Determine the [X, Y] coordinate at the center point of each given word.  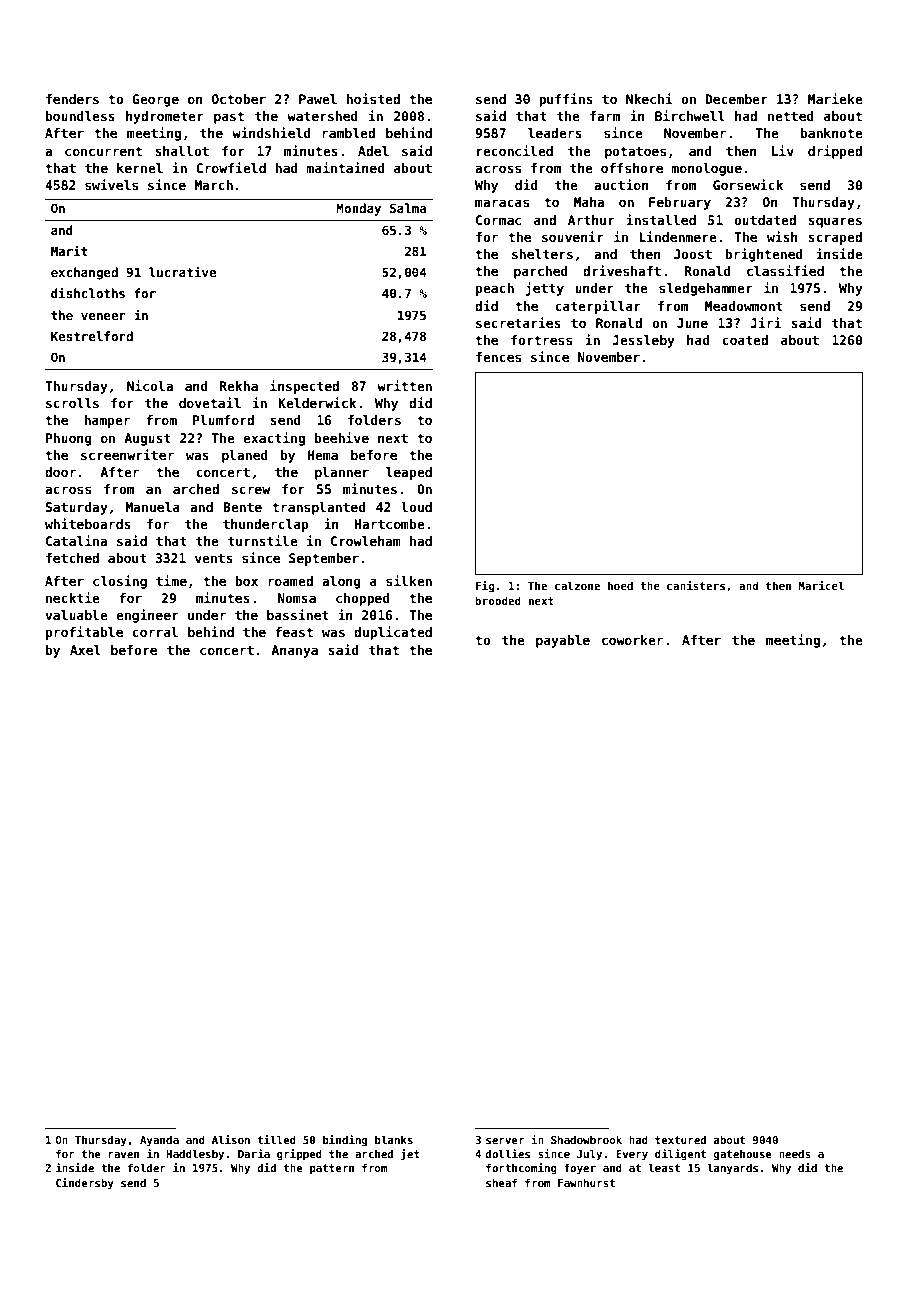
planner [342, 473]
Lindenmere [678, 236]
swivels [111, 184]
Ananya [294, 651]
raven [124, 1155]
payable [563, 641]
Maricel [821, 585]
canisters [696, 585]
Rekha [239, 386]
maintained [346, 167]
